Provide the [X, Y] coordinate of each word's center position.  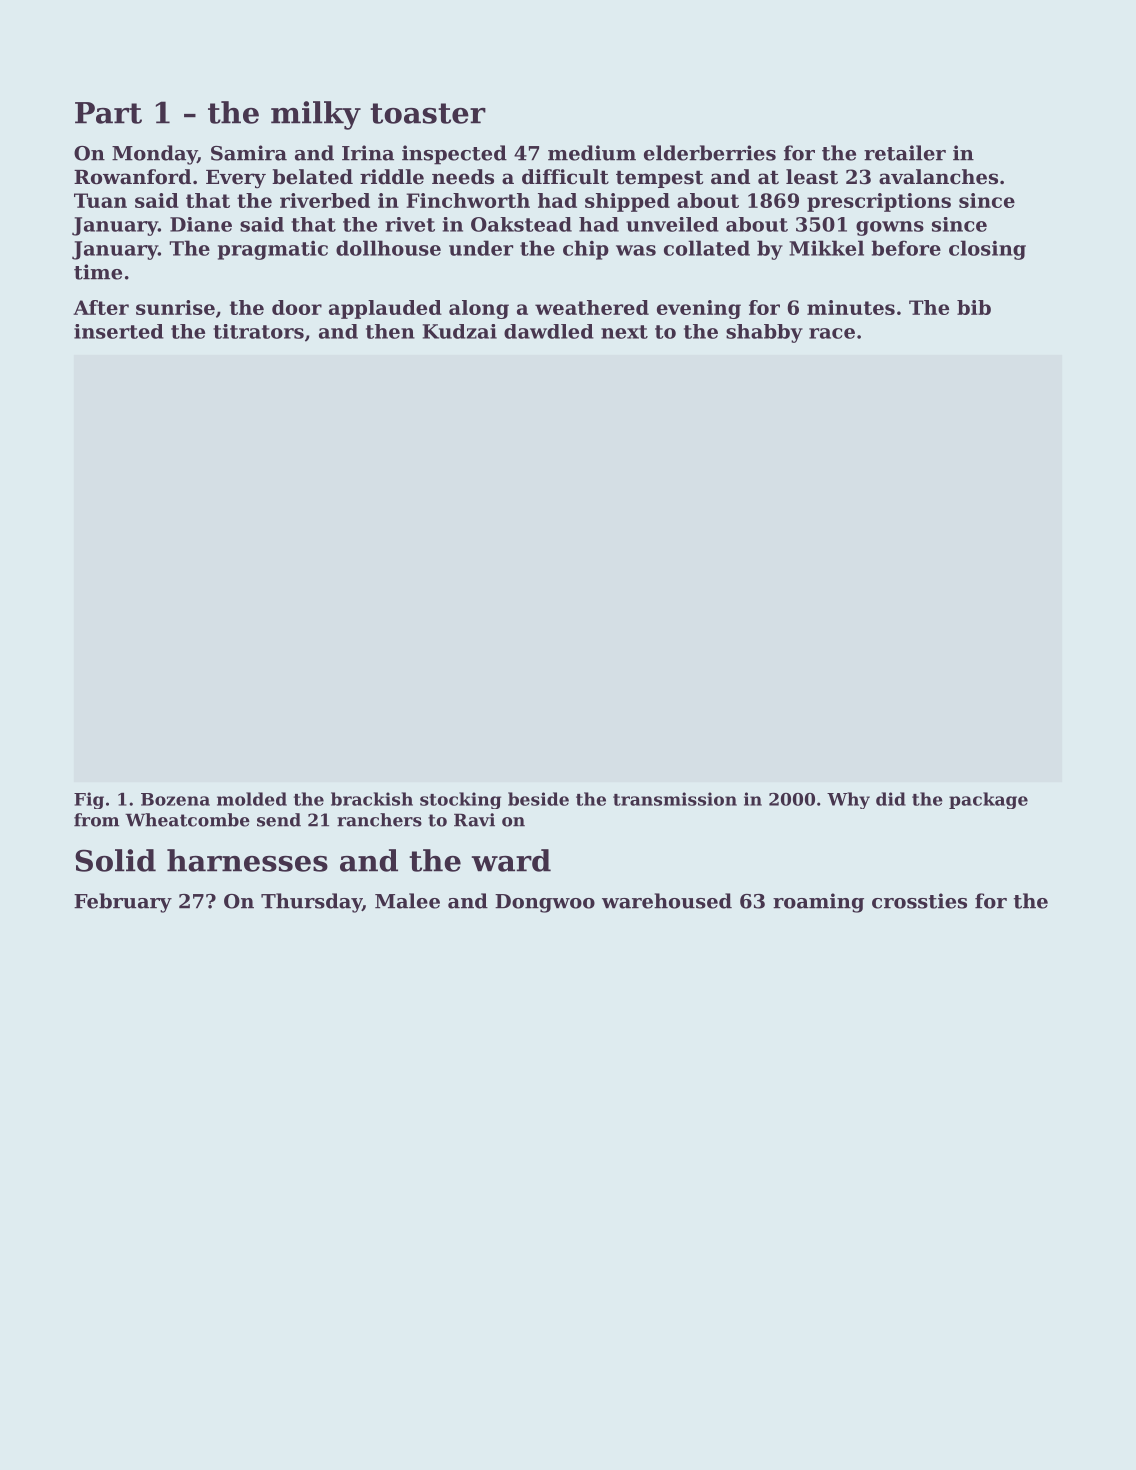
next [624, 332]
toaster [428, 113]
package [988, 800]
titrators [258, 331]
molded [252, 799]
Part [108, 113]
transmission [675, 799]
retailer [905, 153]
